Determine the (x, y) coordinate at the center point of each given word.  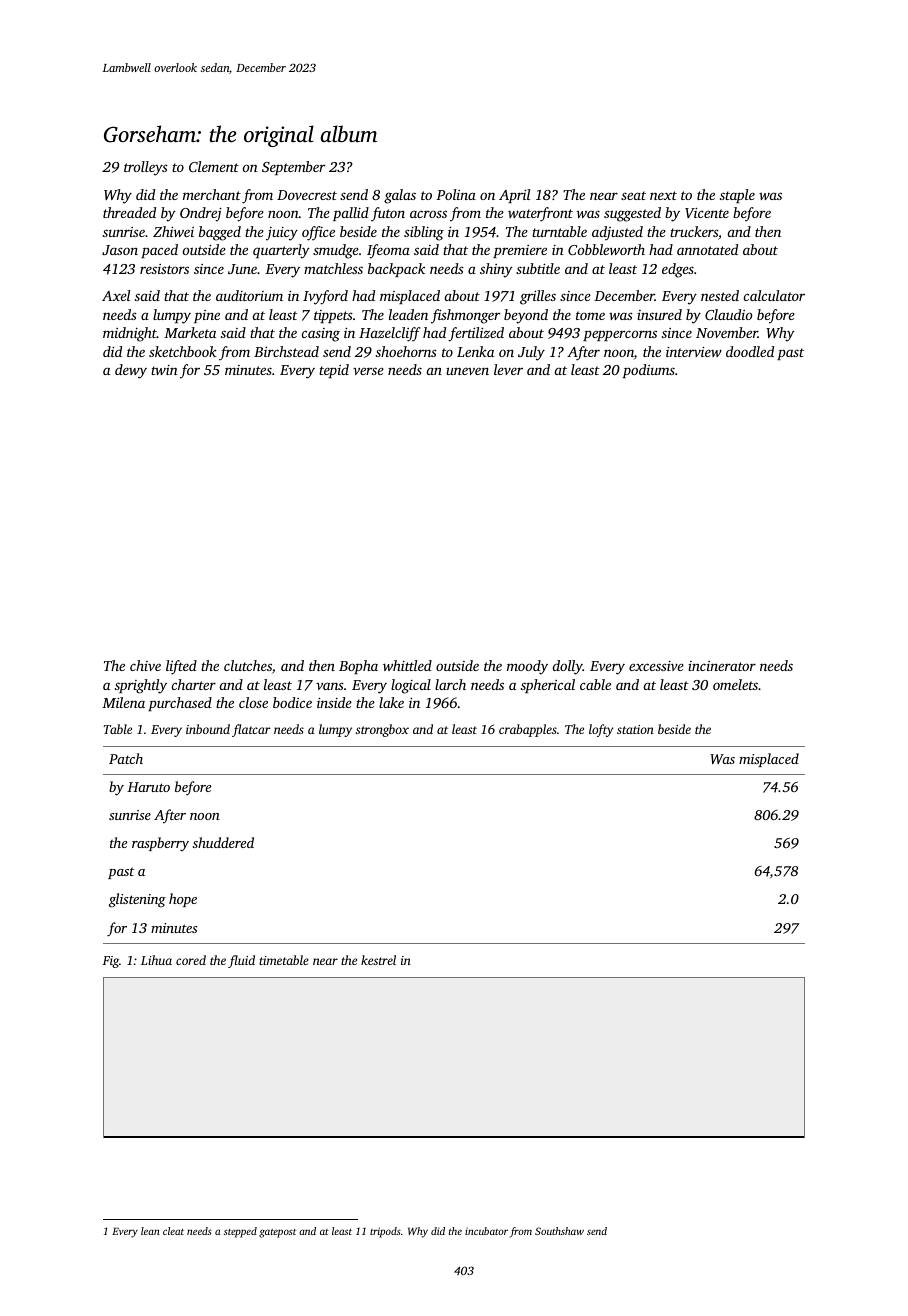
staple (737, 196)
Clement (214, 166)
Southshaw (559, 1231)
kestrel (378, 960)
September (293, 168)
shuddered (223, 842)
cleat (173, 1231)
